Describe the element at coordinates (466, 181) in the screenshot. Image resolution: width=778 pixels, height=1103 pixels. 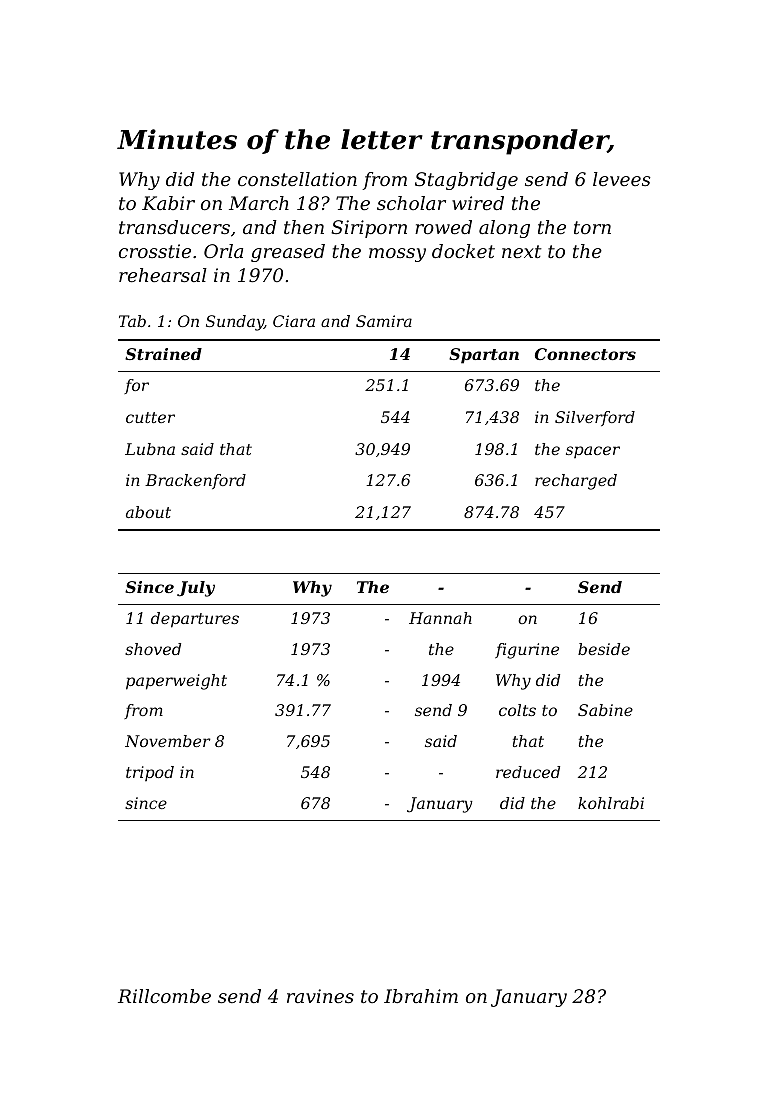
I see `Stagbridge` at that location.
